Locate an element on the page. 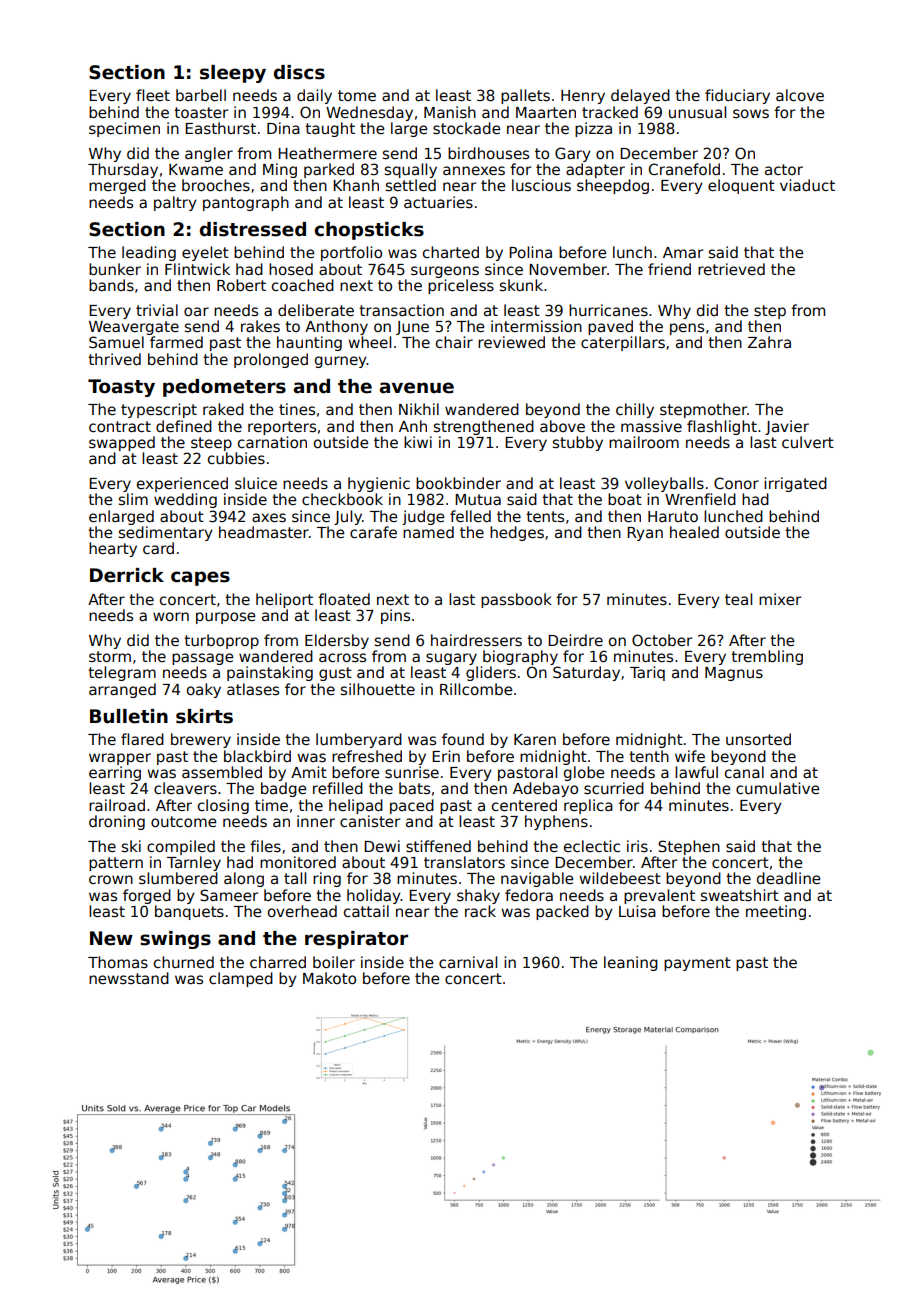 The width and height of the page is (924, 1308). sweatshirt is located at coordinates (740, 895).
